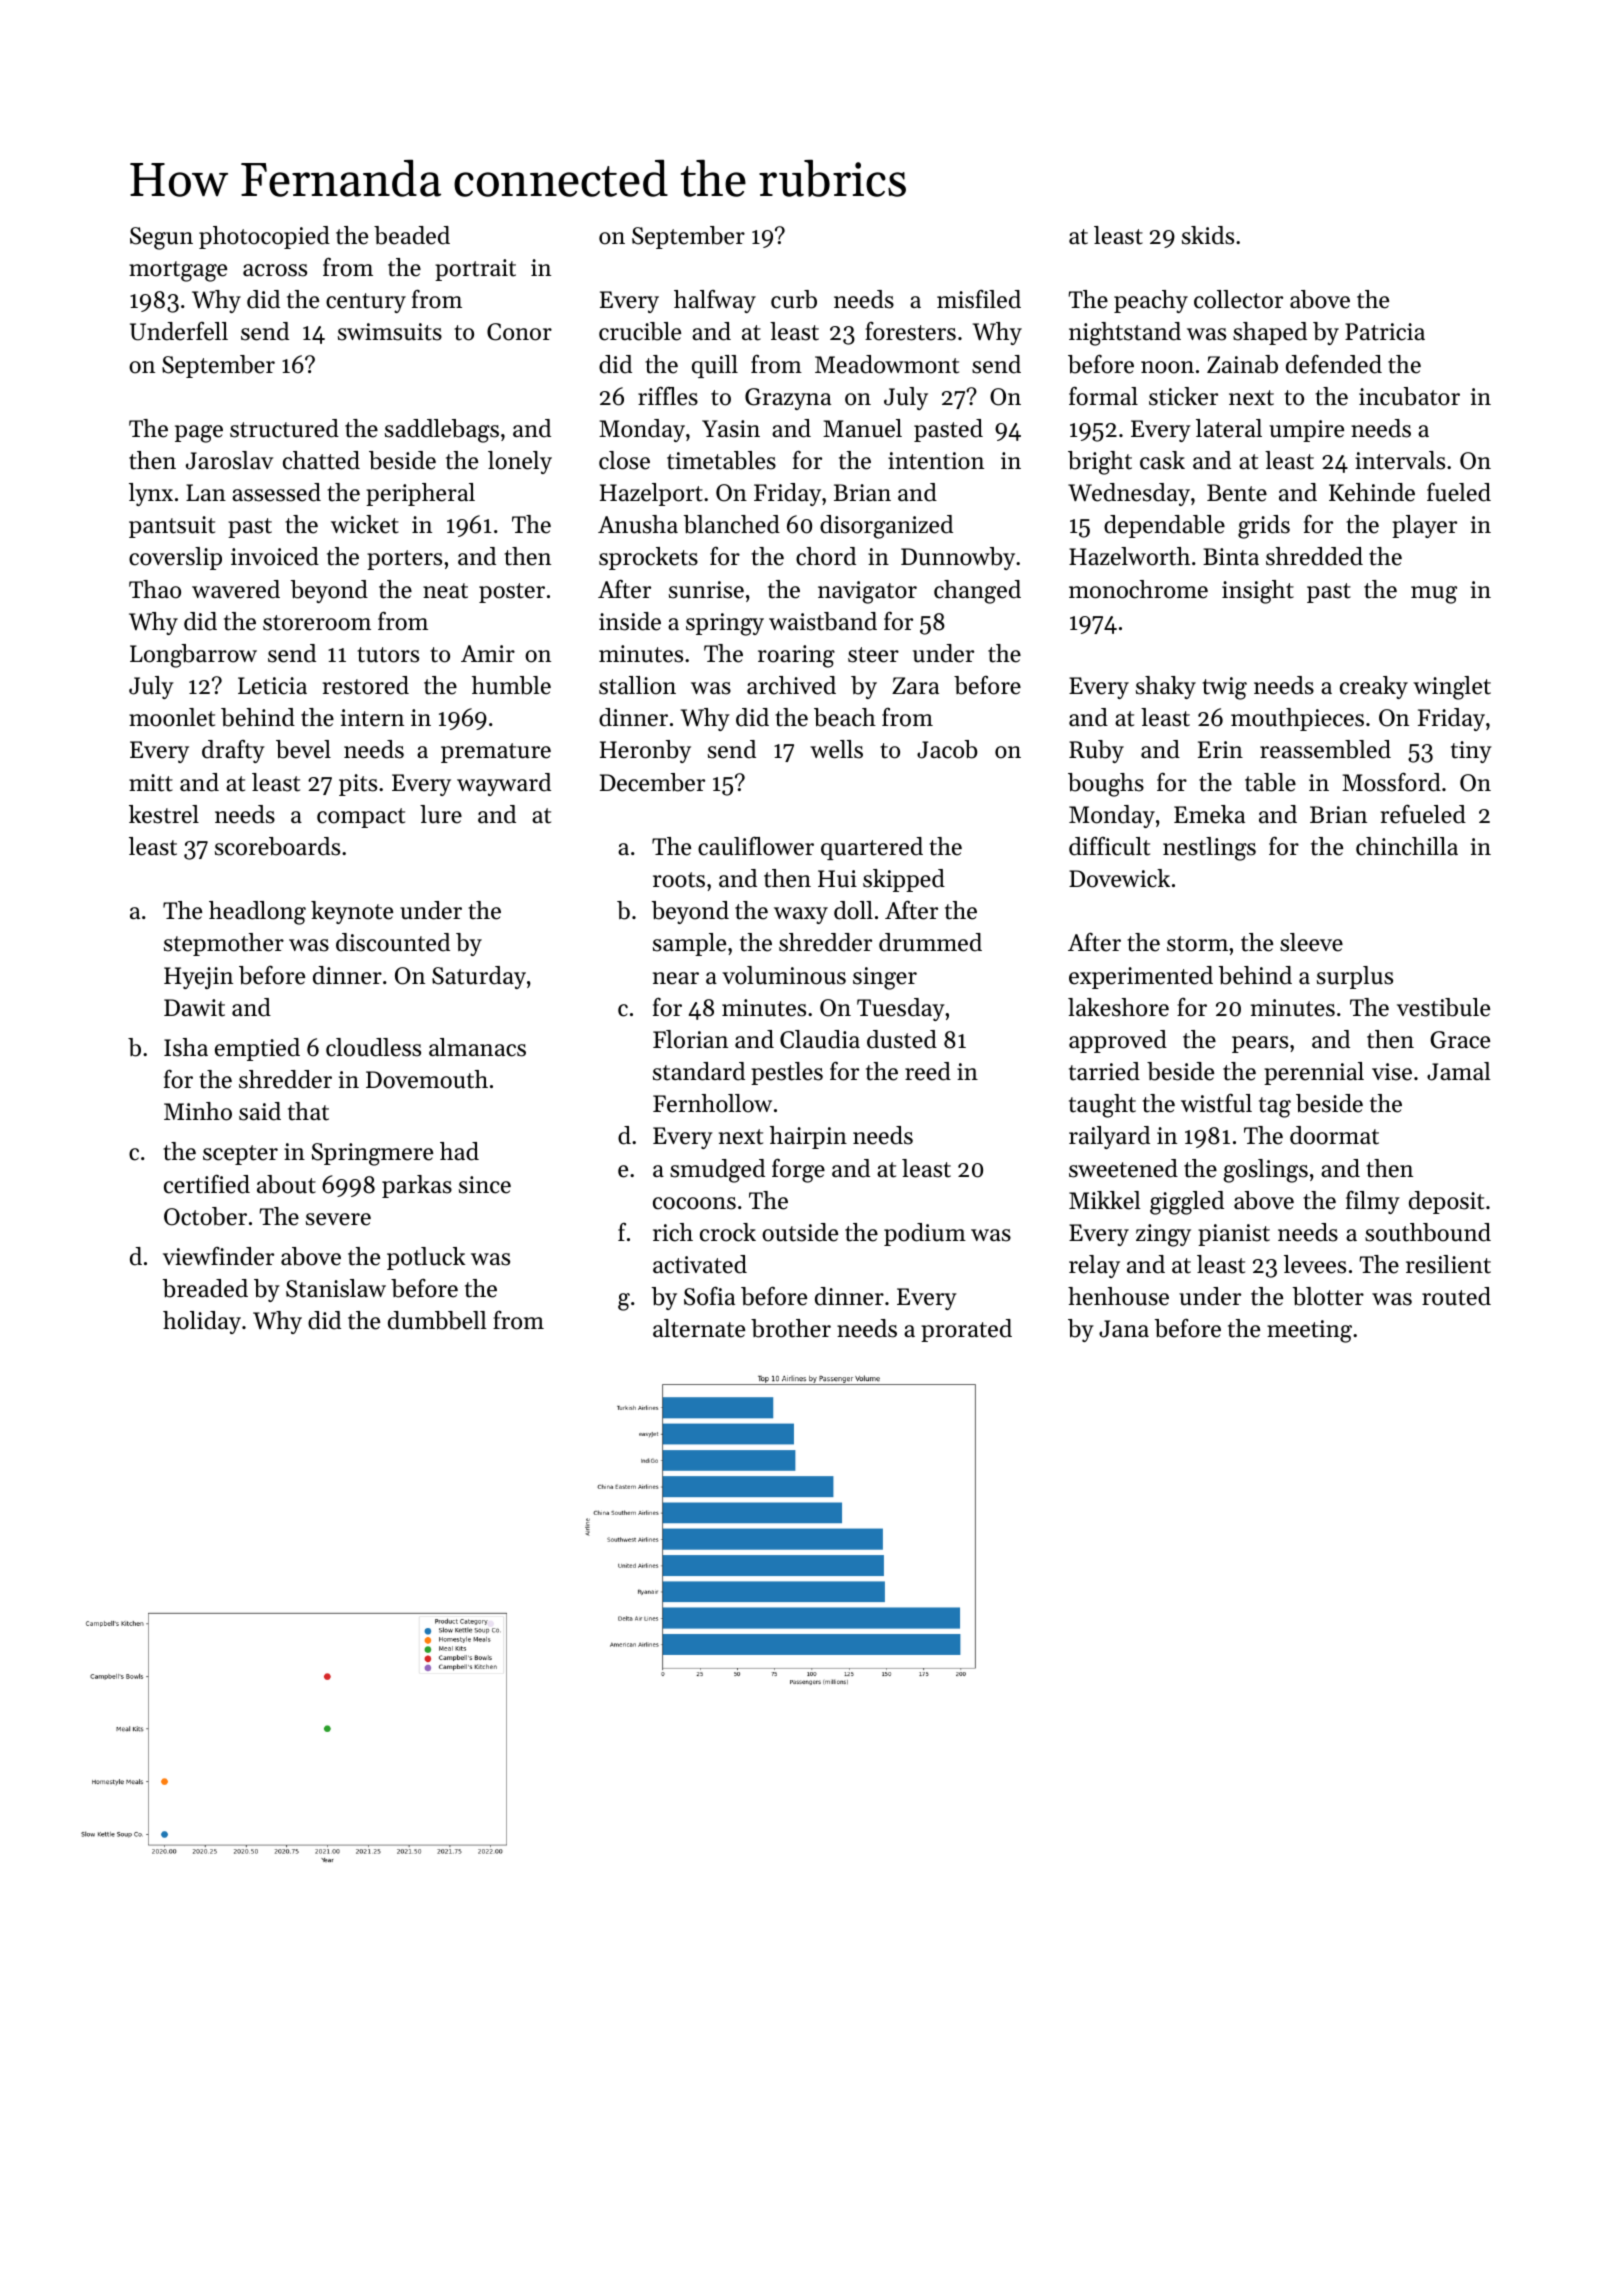 The height and width of the screenshot is (2292, 1620). What do you see at coordinates (1197, 944) in the screenshot?
I see `storm` at bounding box center [1197, 944].
